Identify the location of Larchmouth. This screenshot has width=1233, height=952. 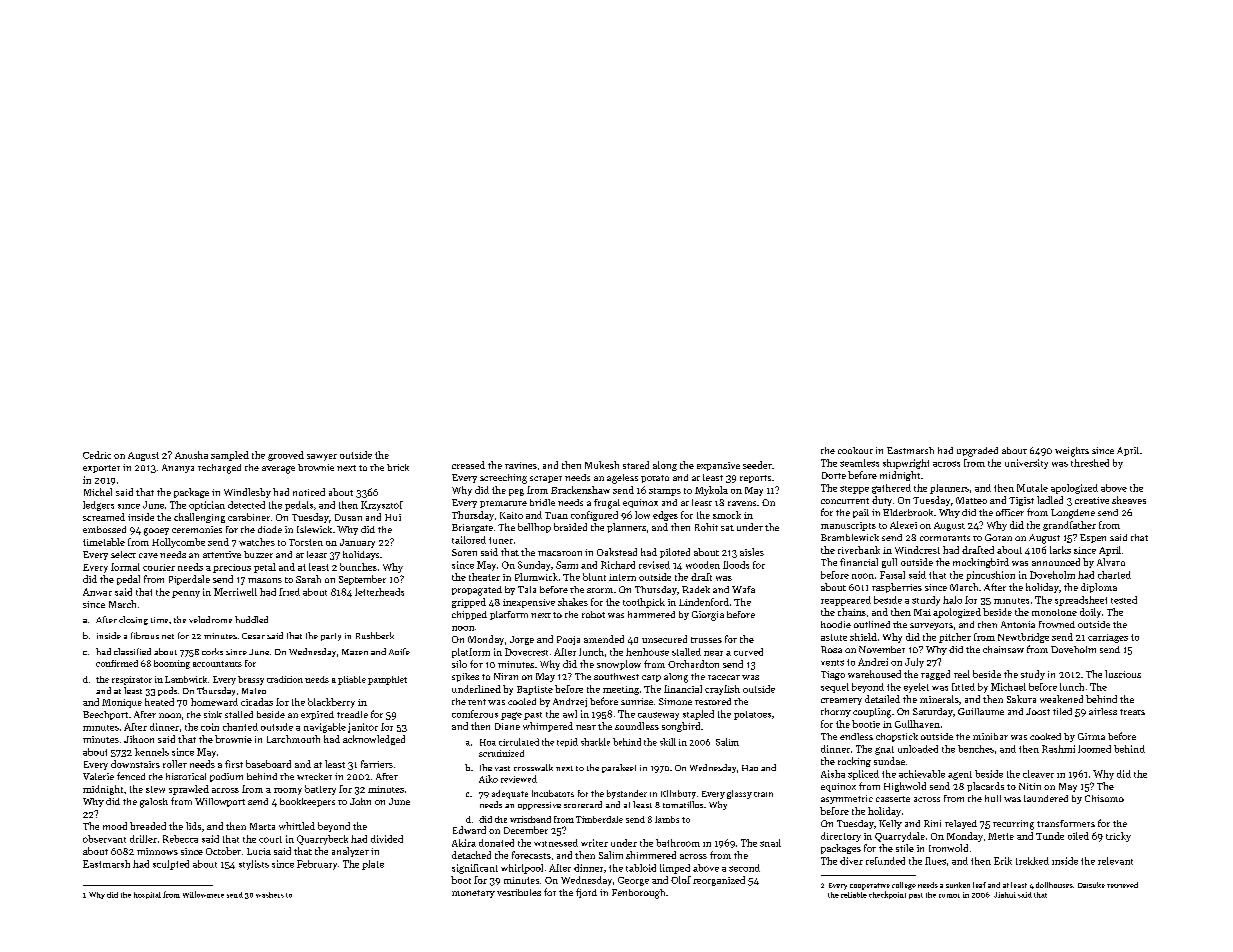
(293, 739).
